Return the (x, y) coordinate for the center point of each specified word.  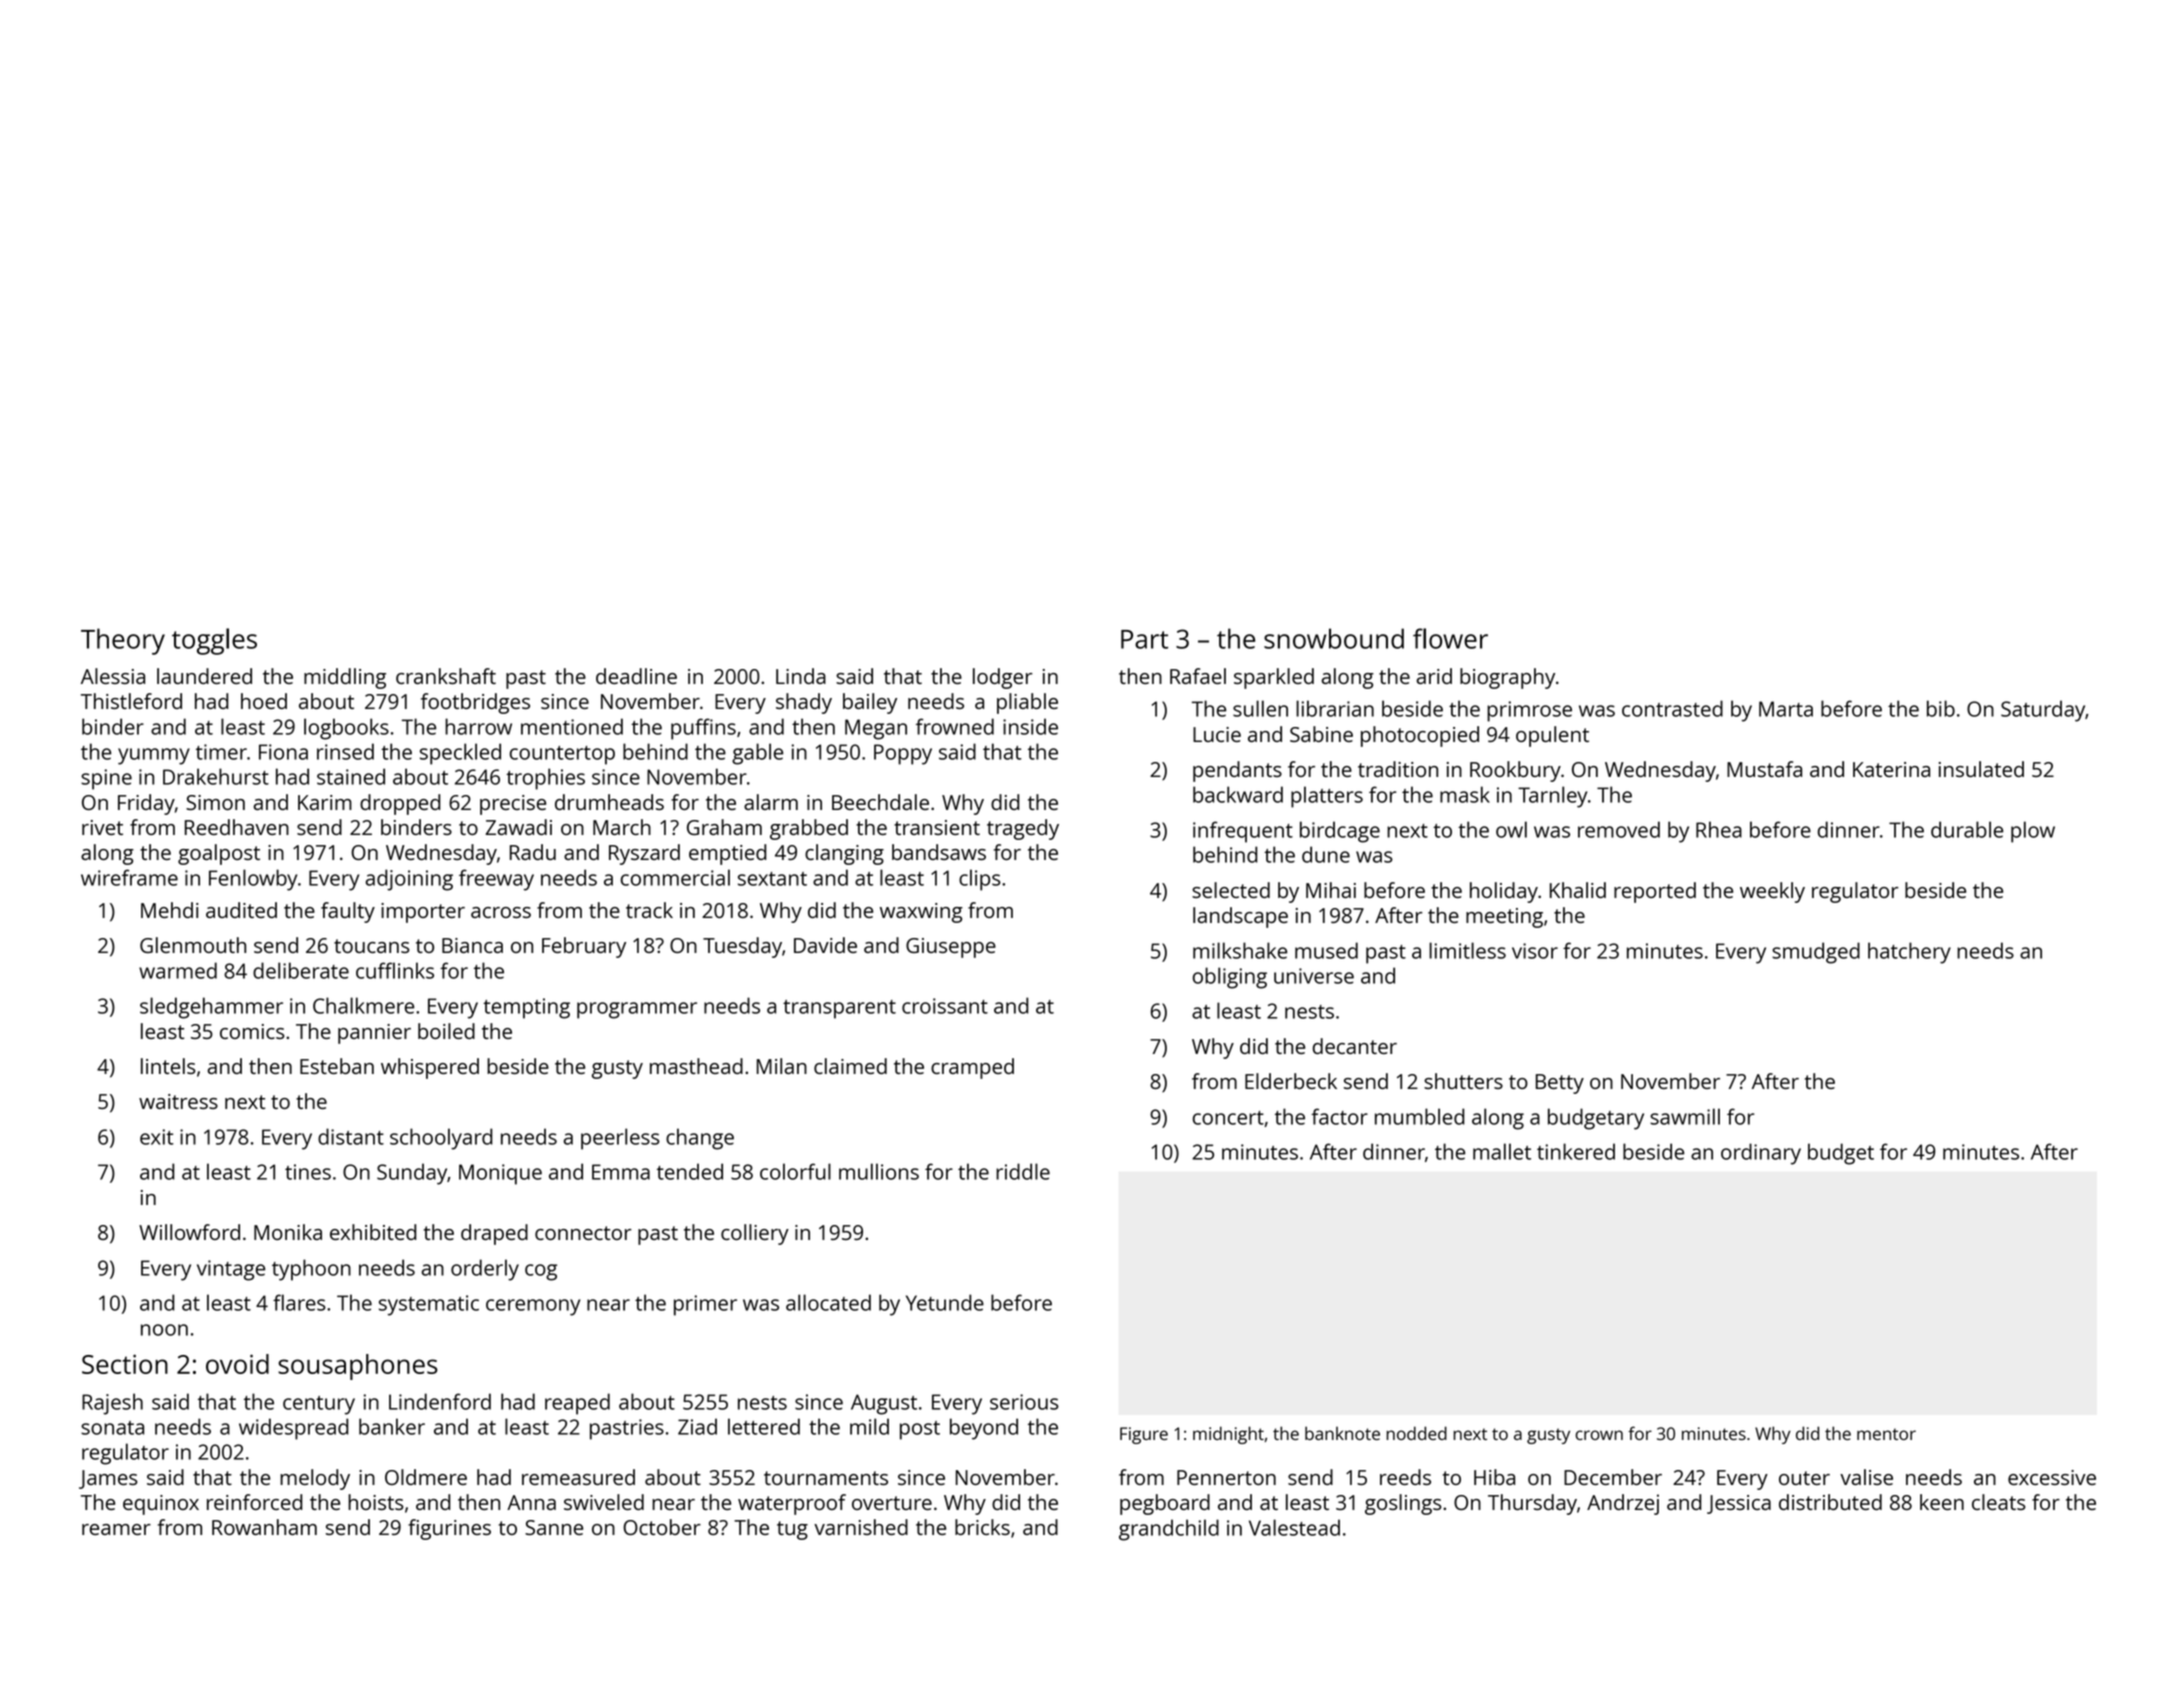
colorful (795, 1171)
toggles (214, 641)
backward (1238, 794)
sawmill (1685, 1116)
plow (2033, 832)
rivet (102, 827)
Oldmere (426, 1477)
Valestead (1294, 1527)
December (1613, 1477)
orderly (485, 1270)
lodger (1003, 678)
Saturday (2043, 711)
